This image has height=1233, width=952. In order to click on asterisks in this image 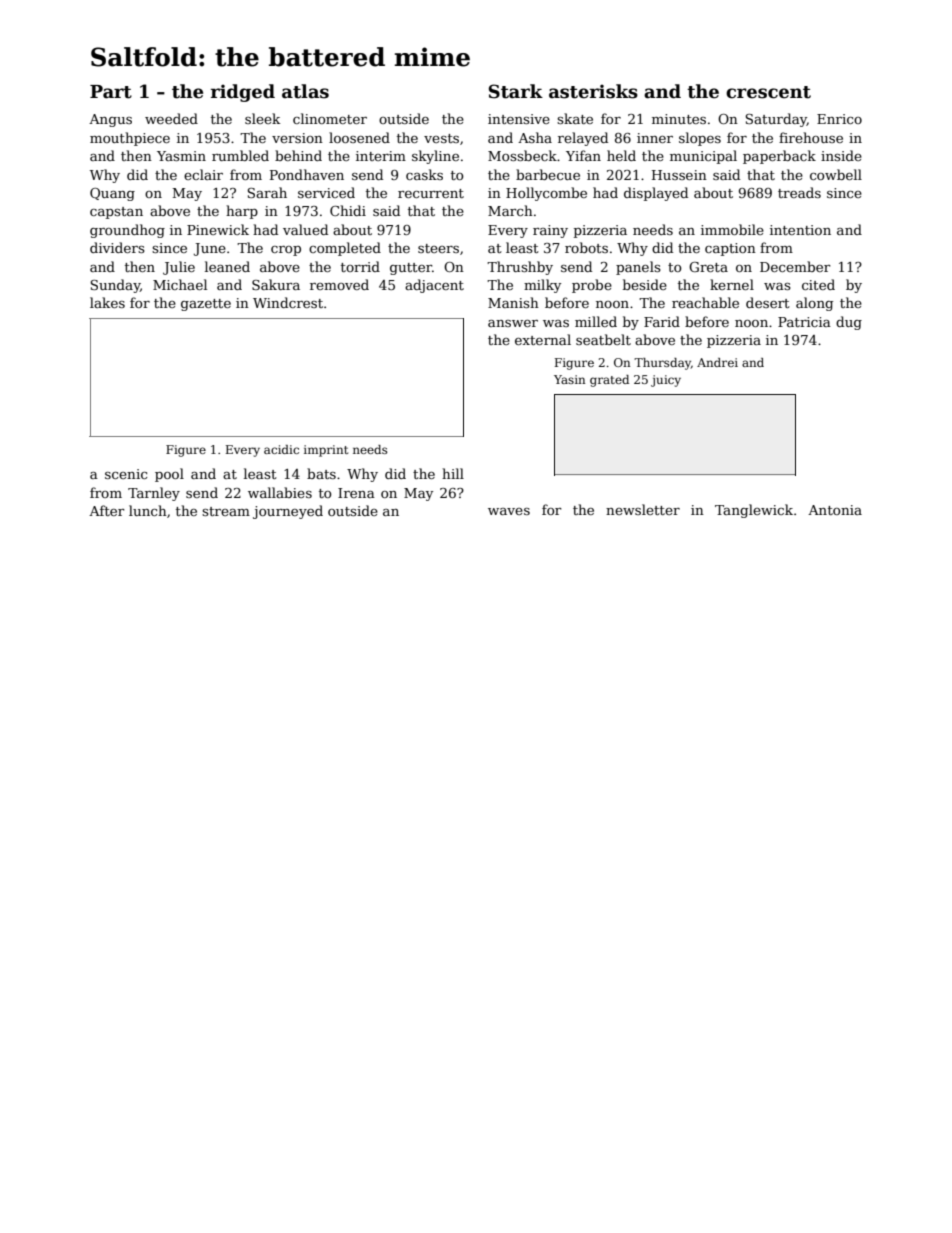, I will do `click(593, 91)`.
